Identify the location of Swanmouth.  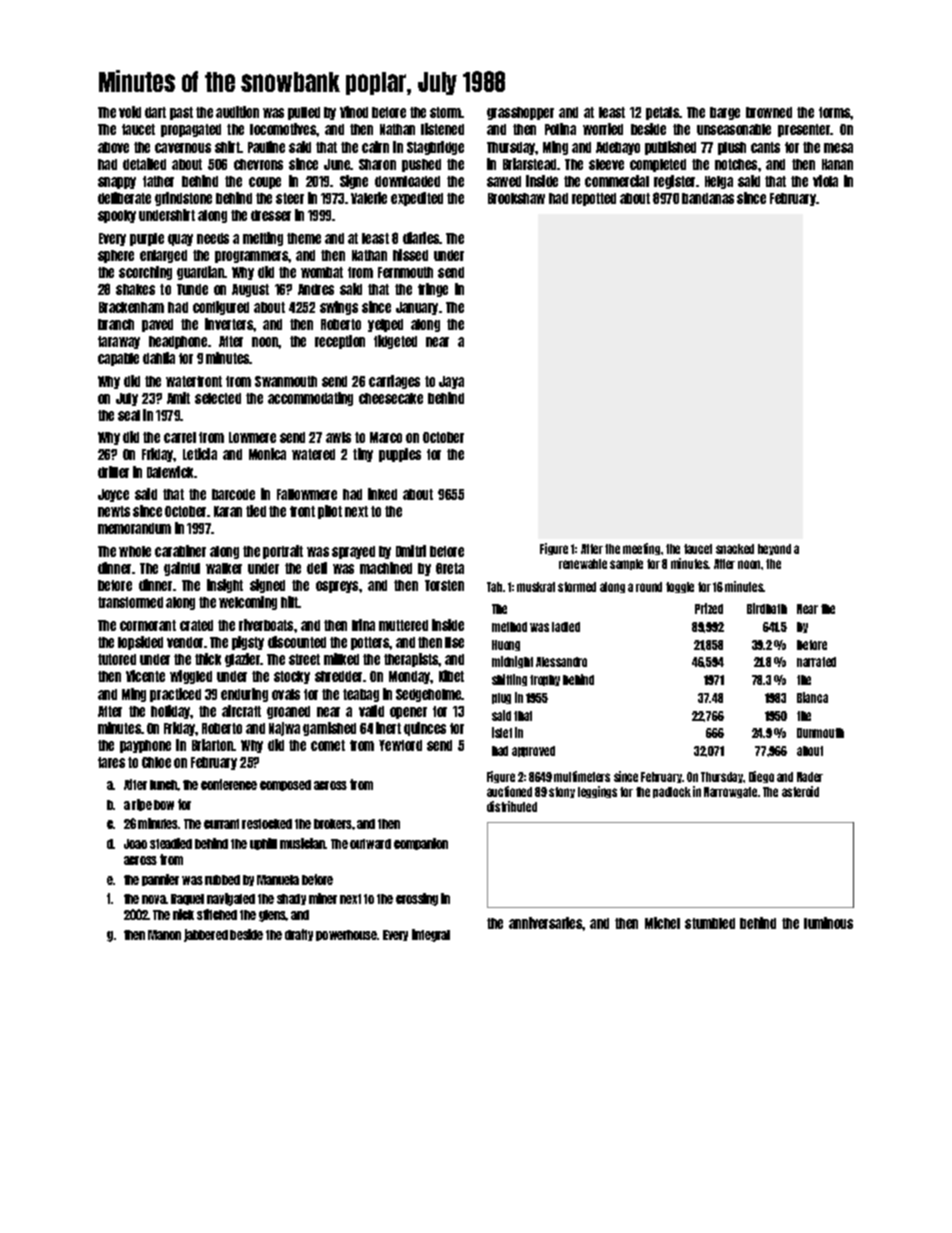
(286, 381).
